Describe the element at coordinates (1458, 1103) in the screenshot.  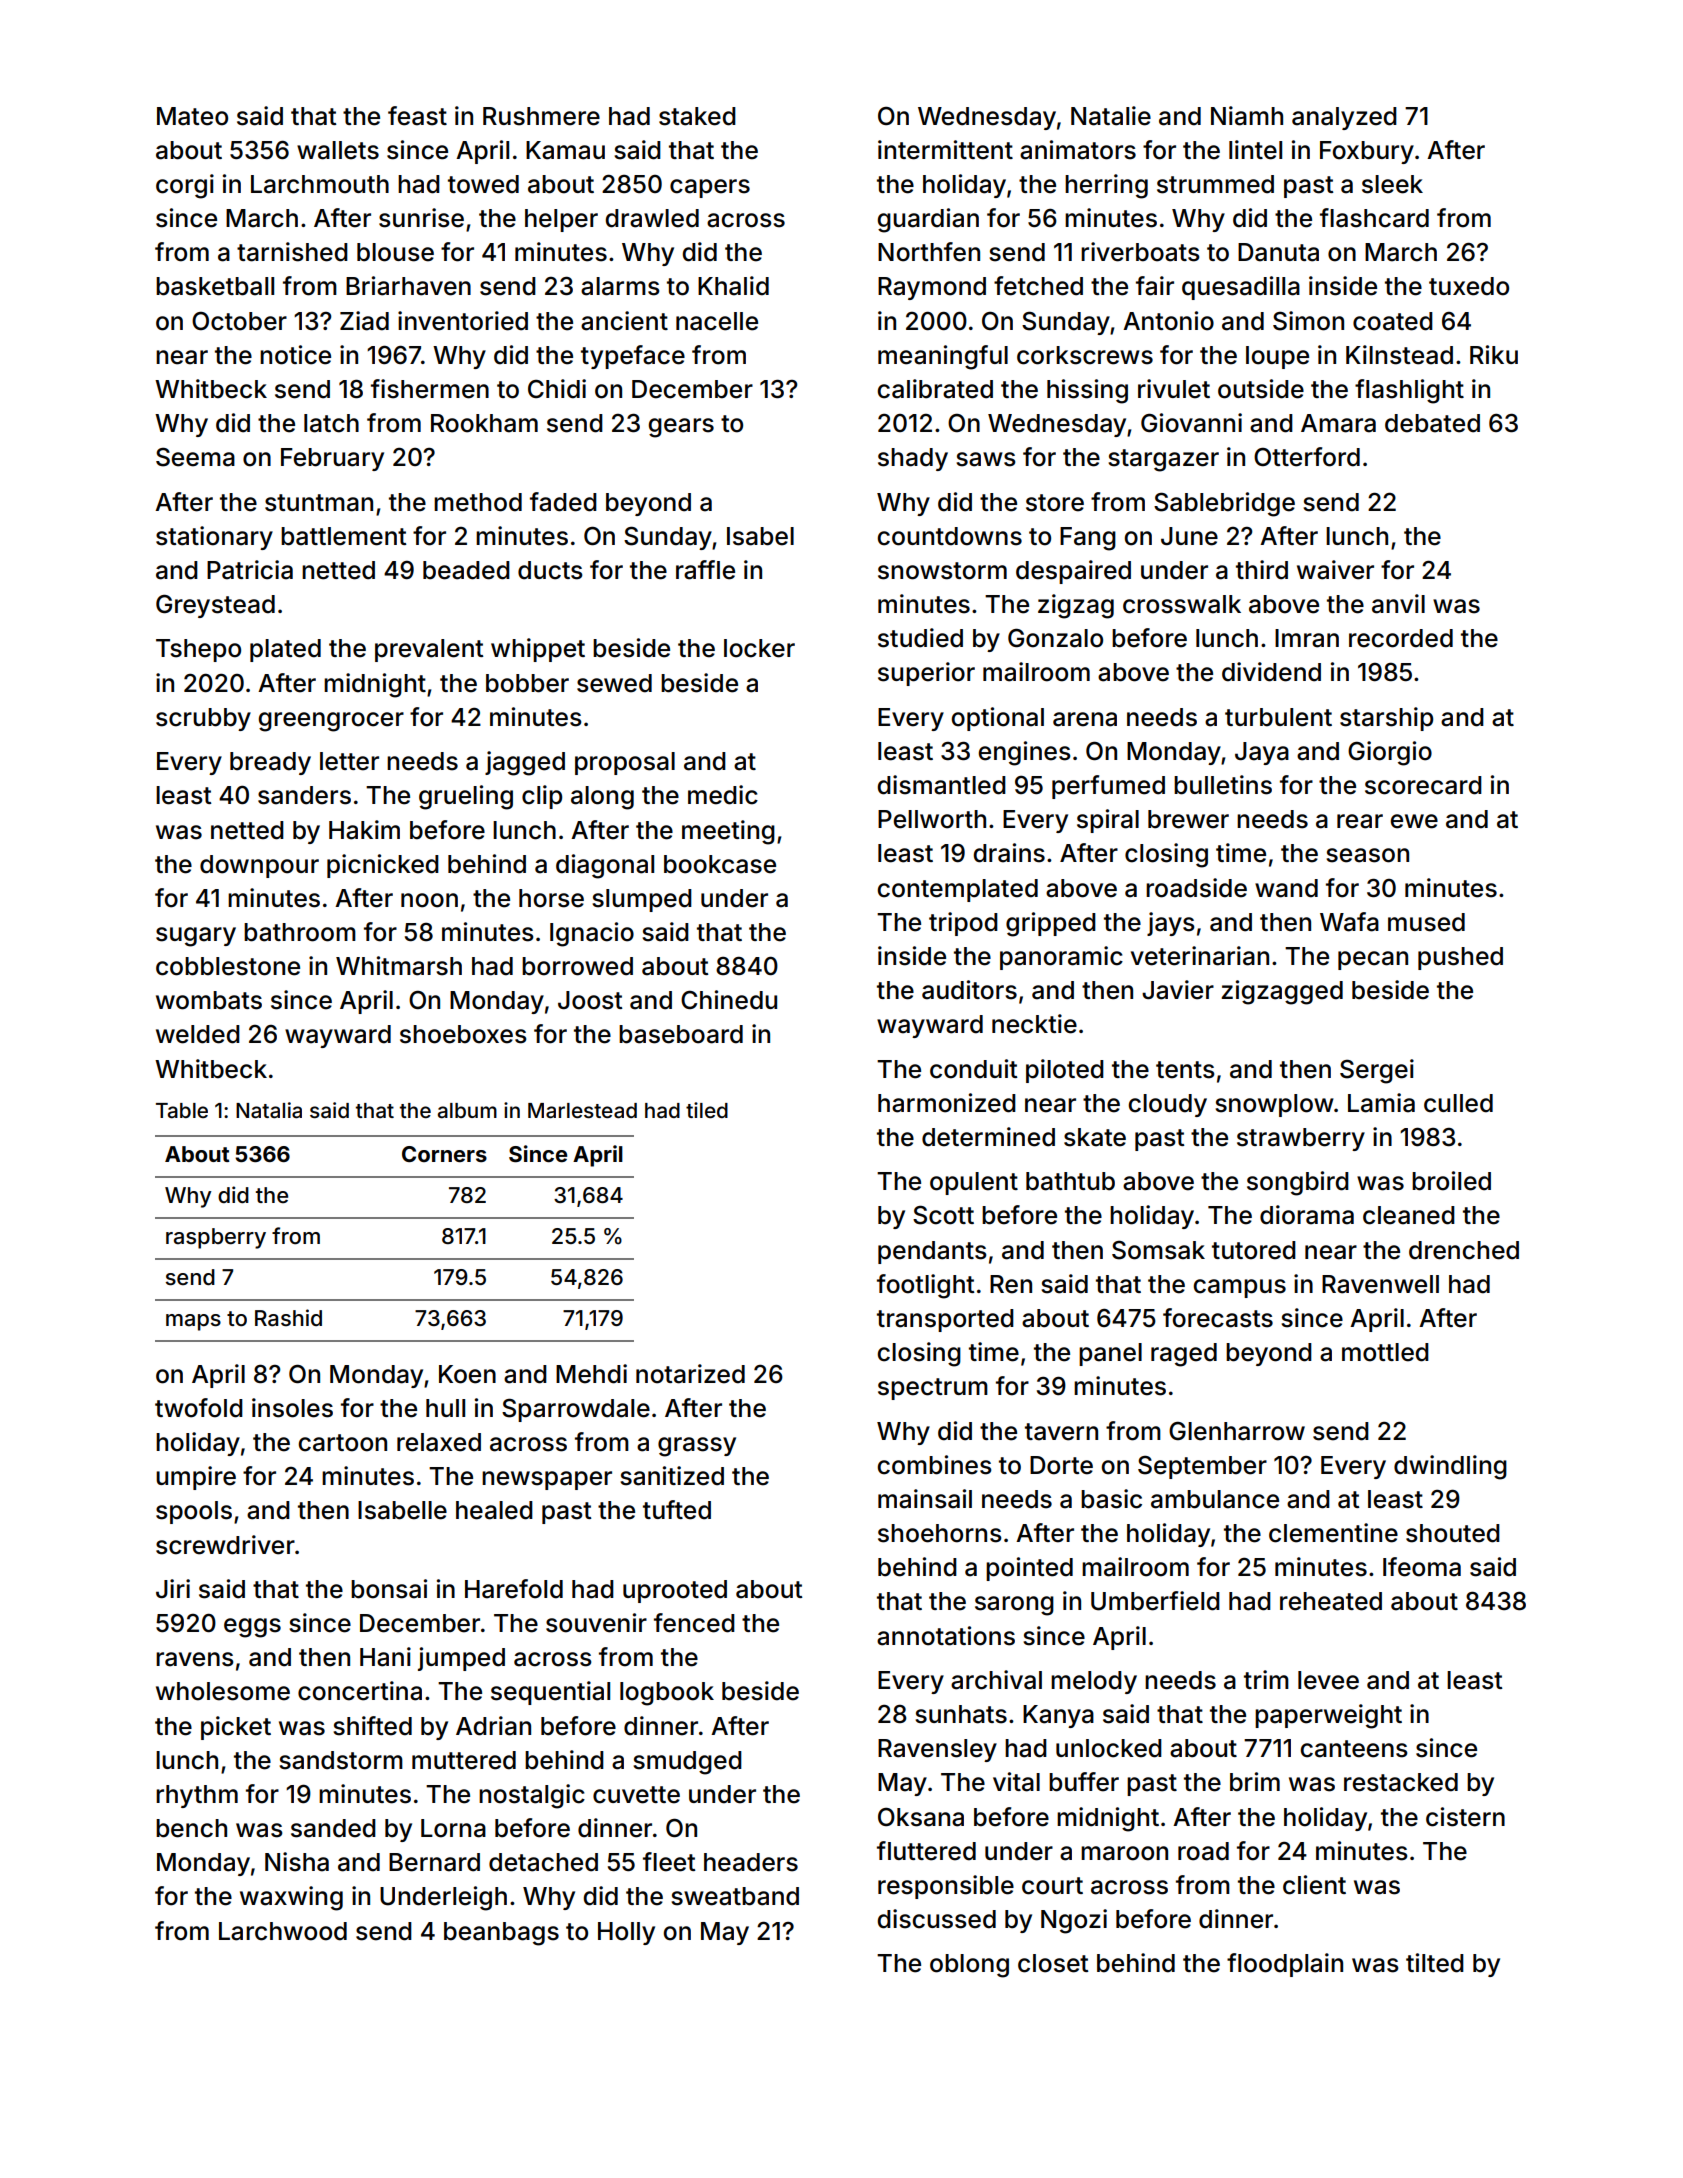
I see `culled` at that location.
